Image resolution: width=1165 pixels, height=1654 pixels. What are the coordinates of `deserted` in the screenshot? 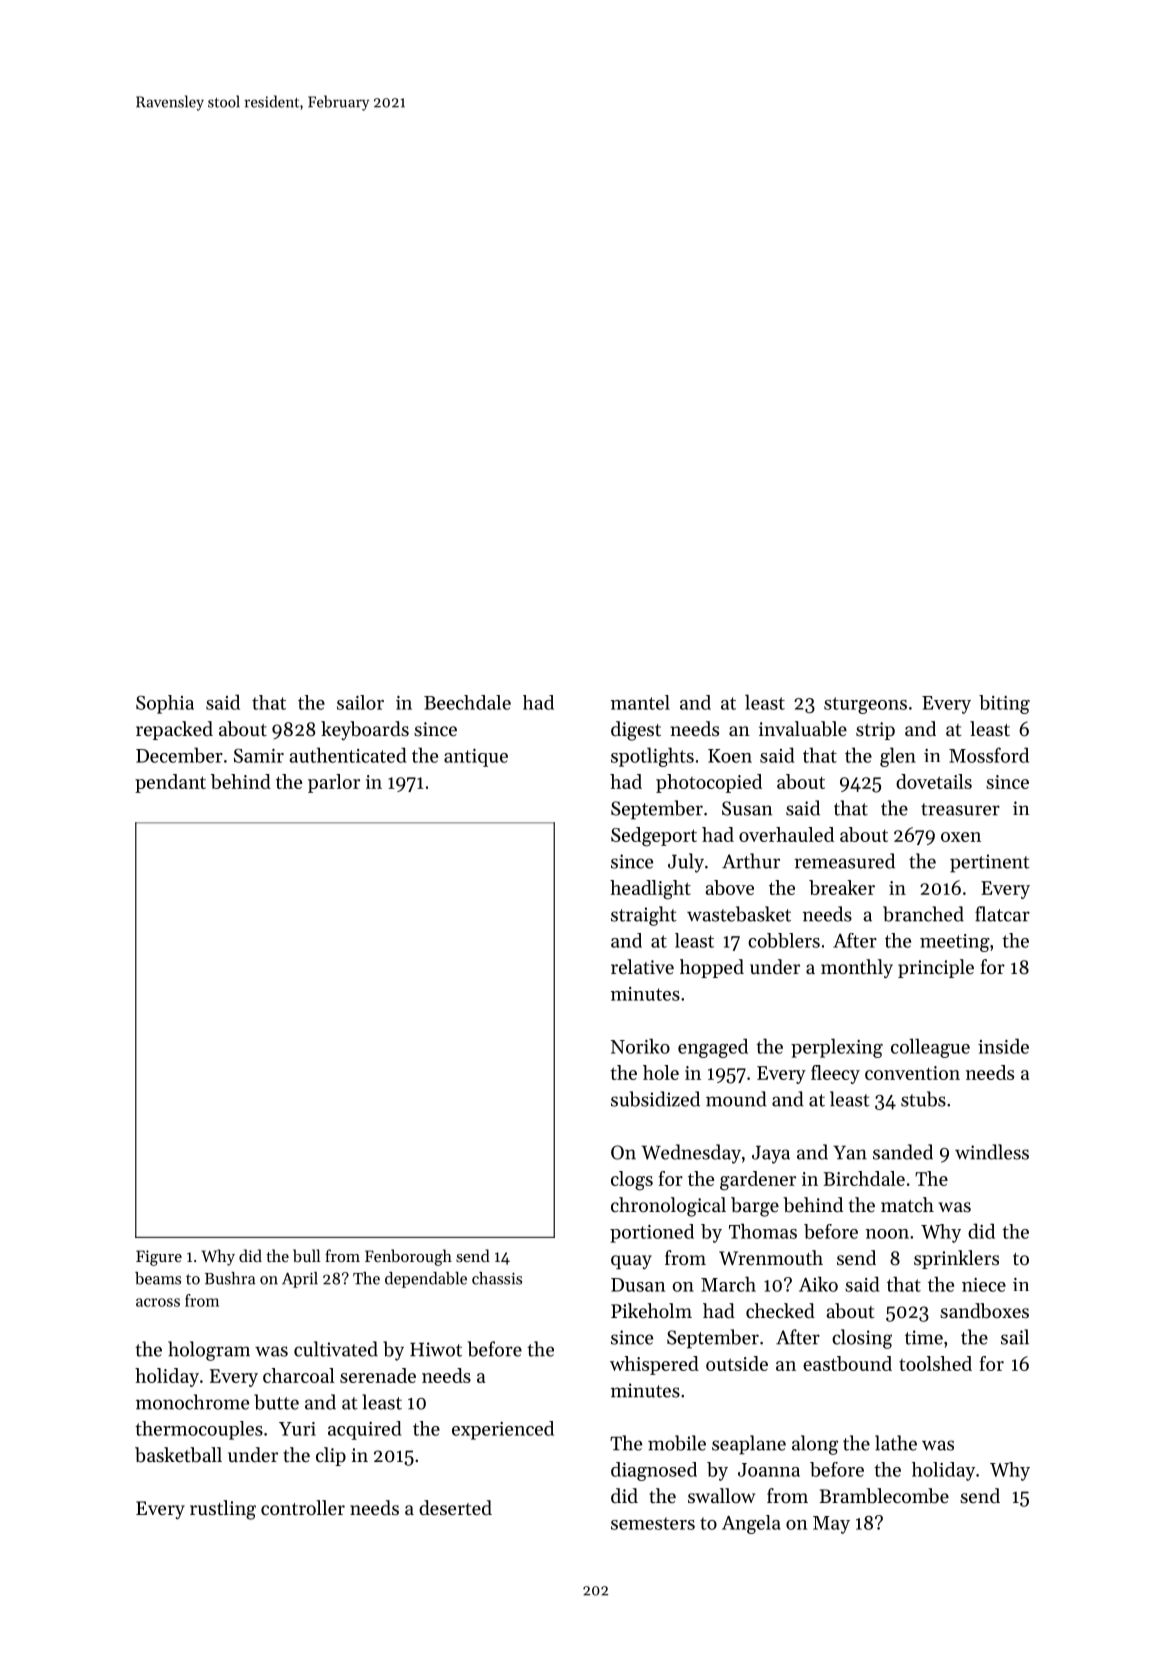 It's located at (455, 1508).
